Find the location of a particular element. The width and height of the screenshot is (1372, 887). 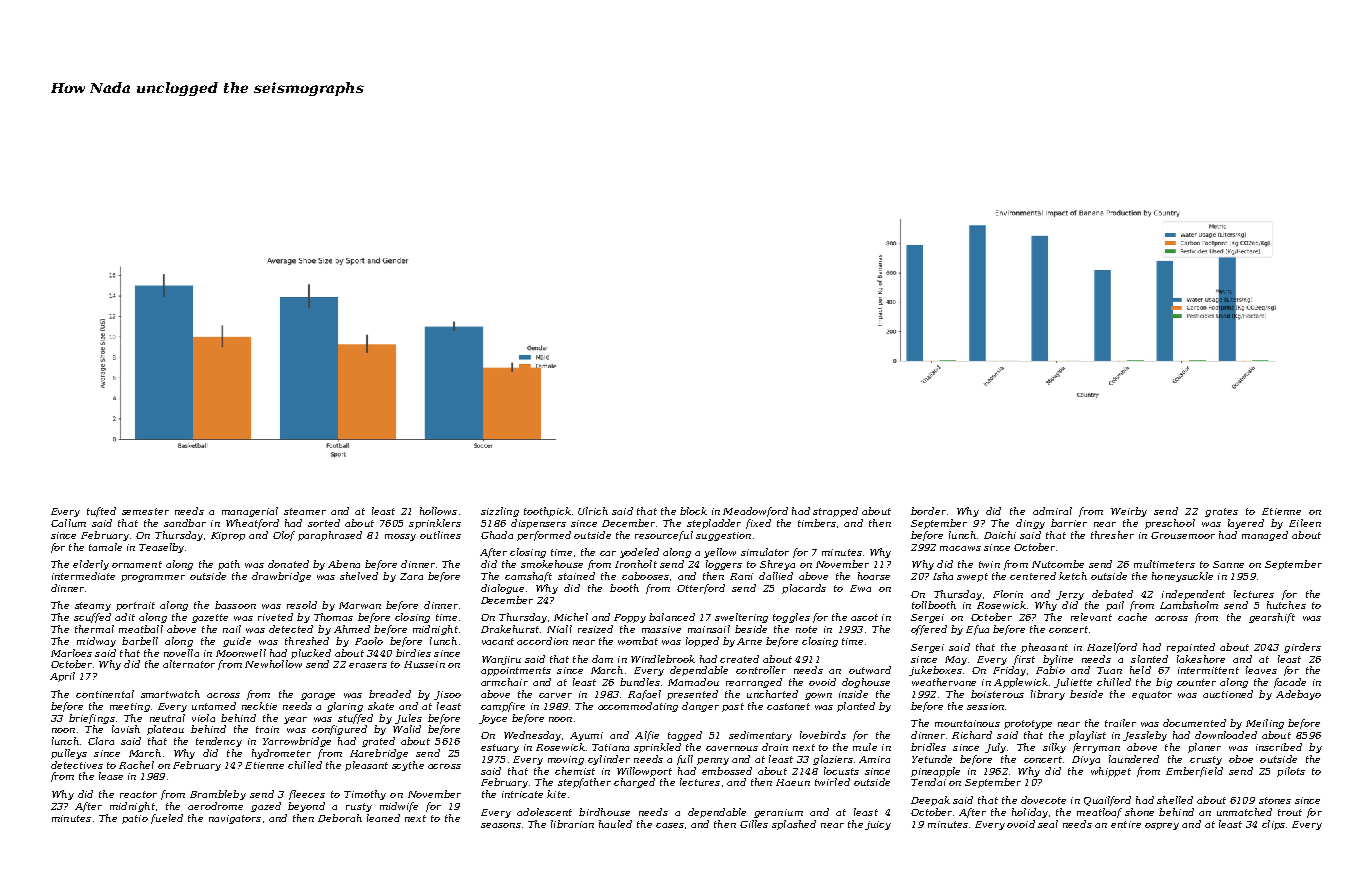

semester is located at coordinates (145, 511).
